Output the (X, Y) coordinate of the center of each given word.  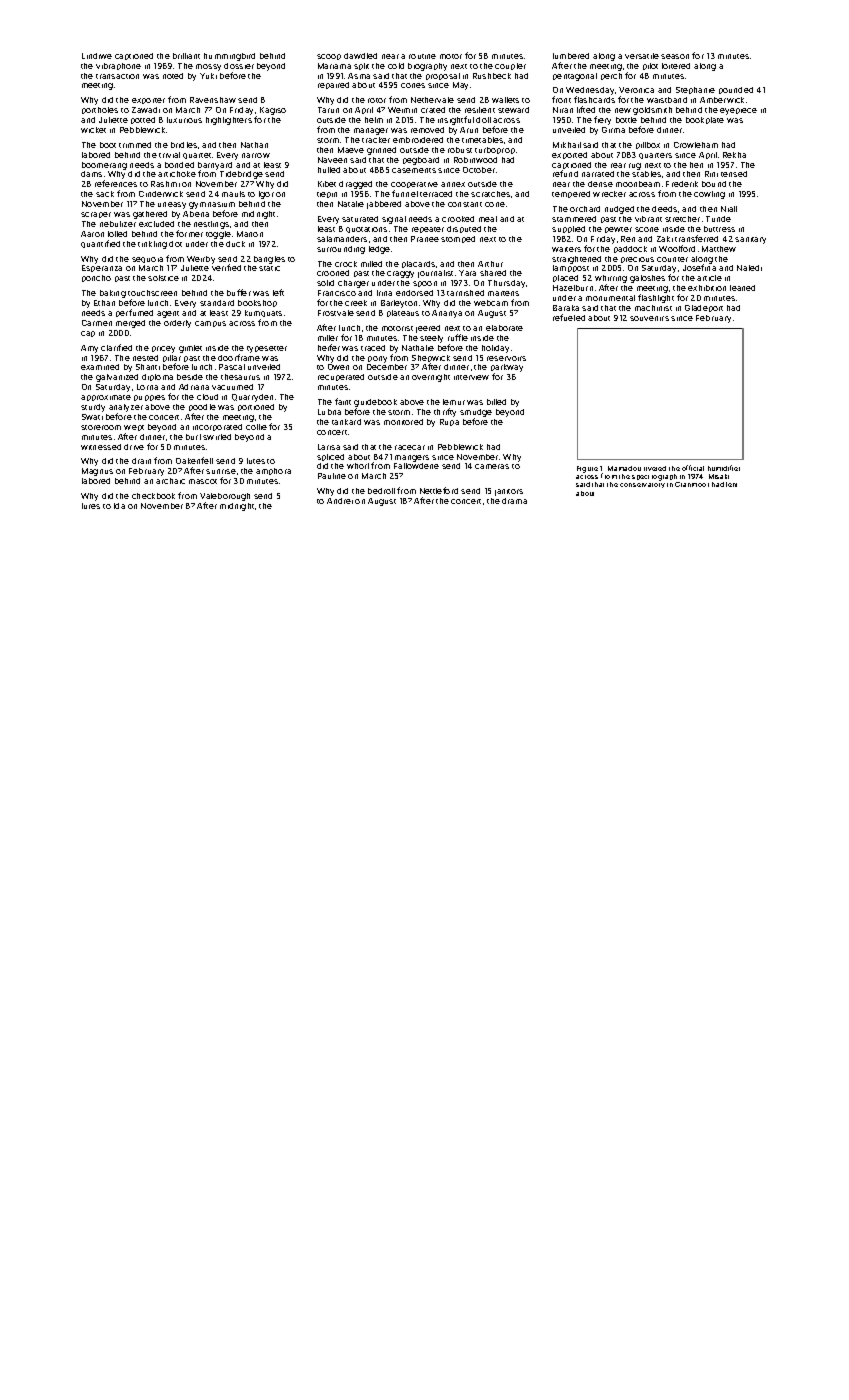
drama (514, 501)
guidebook (375, 403)
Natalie (351, 204)
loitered (676, 66)
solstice (163, 278)
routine (422, 56)
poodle (202, 407)
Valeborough (225, 497)
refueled (569, 317)
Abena (196, 214)
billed (496, 402)
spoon (425, 284)
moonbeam (638, 184)
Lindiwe (97, 56)
